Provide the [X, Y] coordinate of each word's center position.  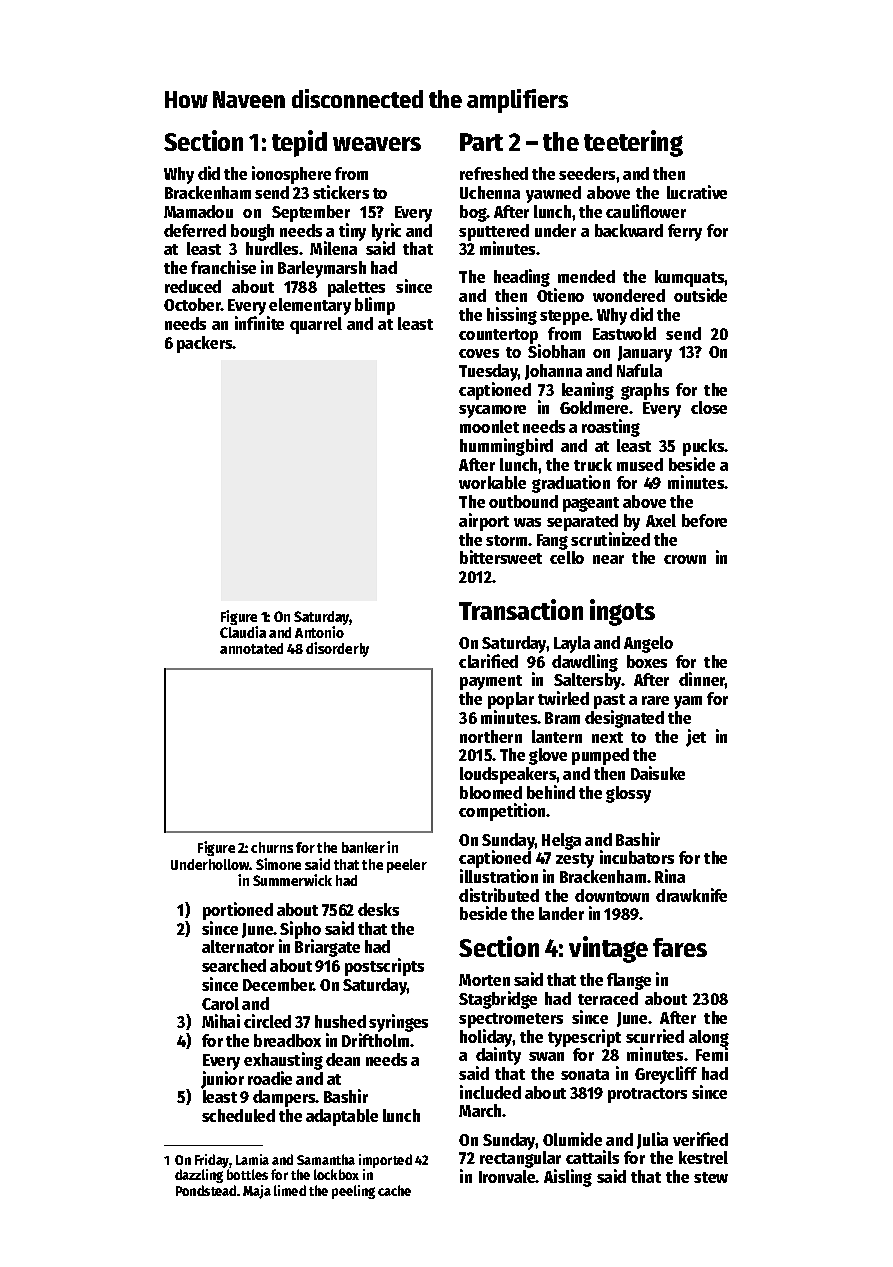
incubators [637, 857]
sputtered [494, 232]
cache [394, 1190]
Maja [257, 1192]
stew [711, 1177]
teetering [633, 143]
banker [363, 847]
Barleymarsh [322, 269]
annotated [251, 648]
